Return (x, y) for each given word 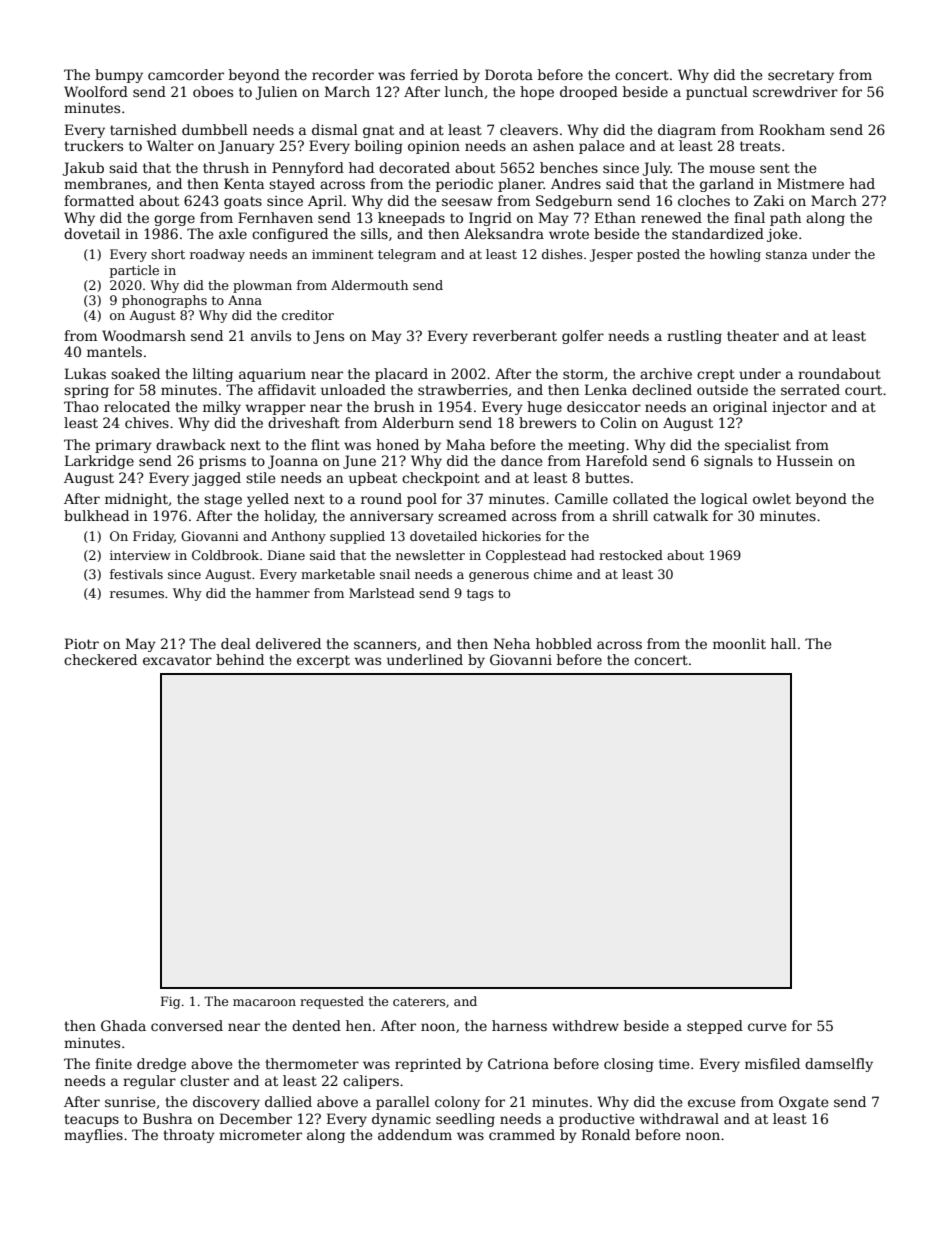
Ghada (123, 1025)
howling (735, 255)
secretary (801, 76)
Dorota (509, 74)
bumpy (119, 76)
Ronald (606, 1134)
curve (767, 1027)
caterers (419, 1001)
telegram (407, 255)
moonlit (739, 643)
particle (134, 271)
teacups (91, 1120)
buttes (607, 477)
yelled (268, 500)
